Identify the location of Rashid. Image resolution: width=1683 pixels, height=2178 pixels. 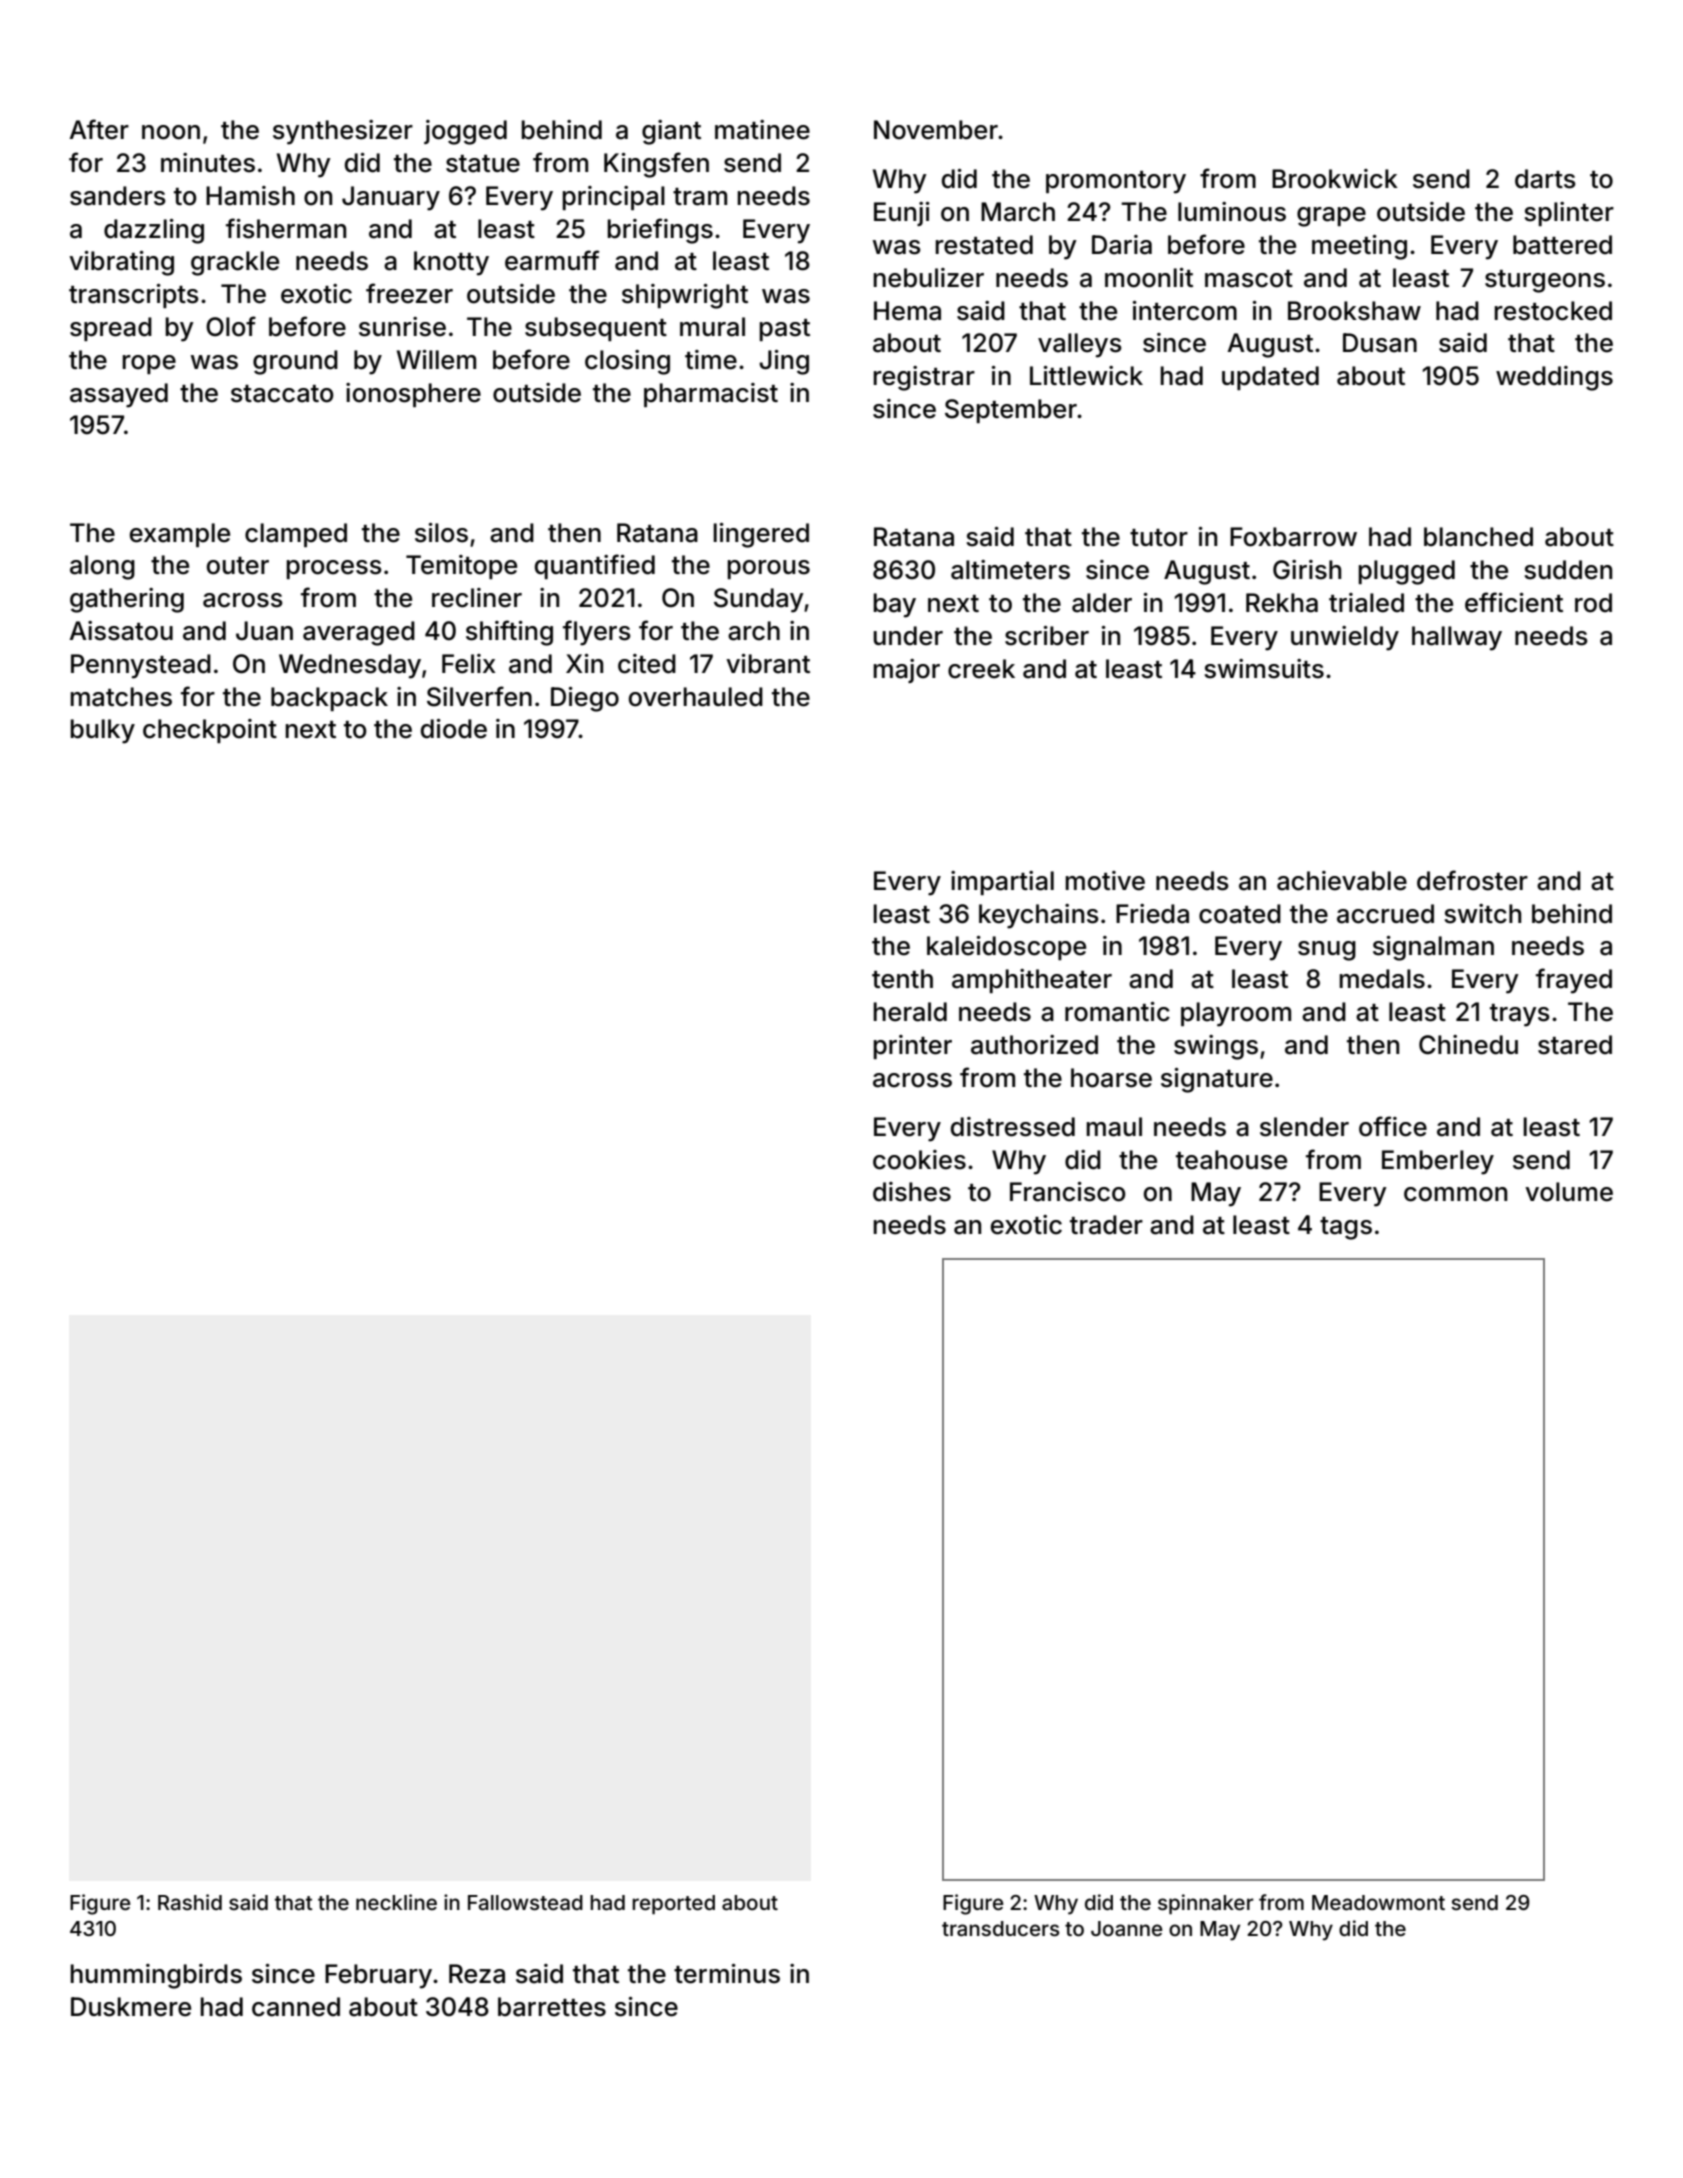
(190, 1902).
